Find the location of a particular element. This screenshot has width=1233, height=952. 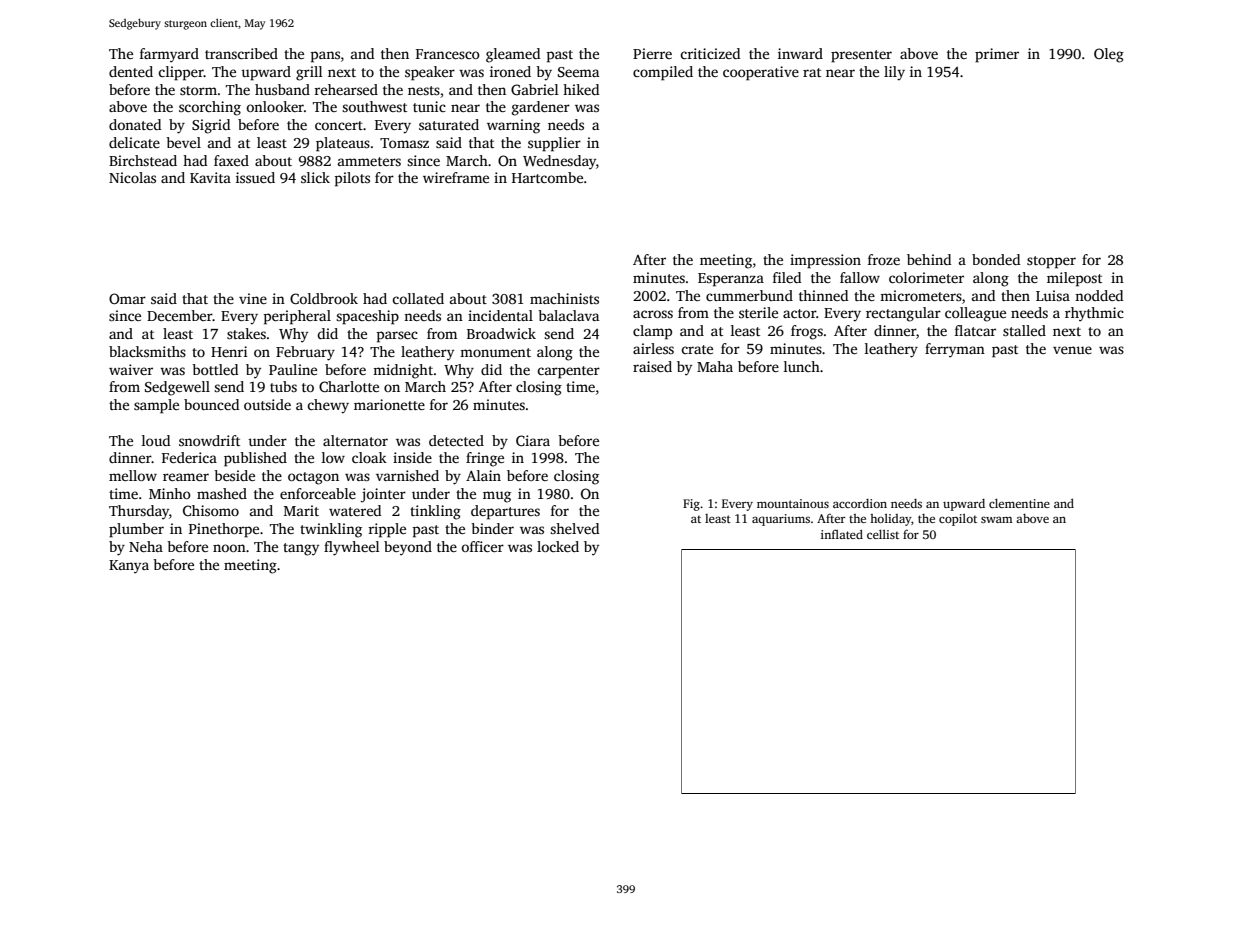

bonded is located at coordinates (996, 259).
